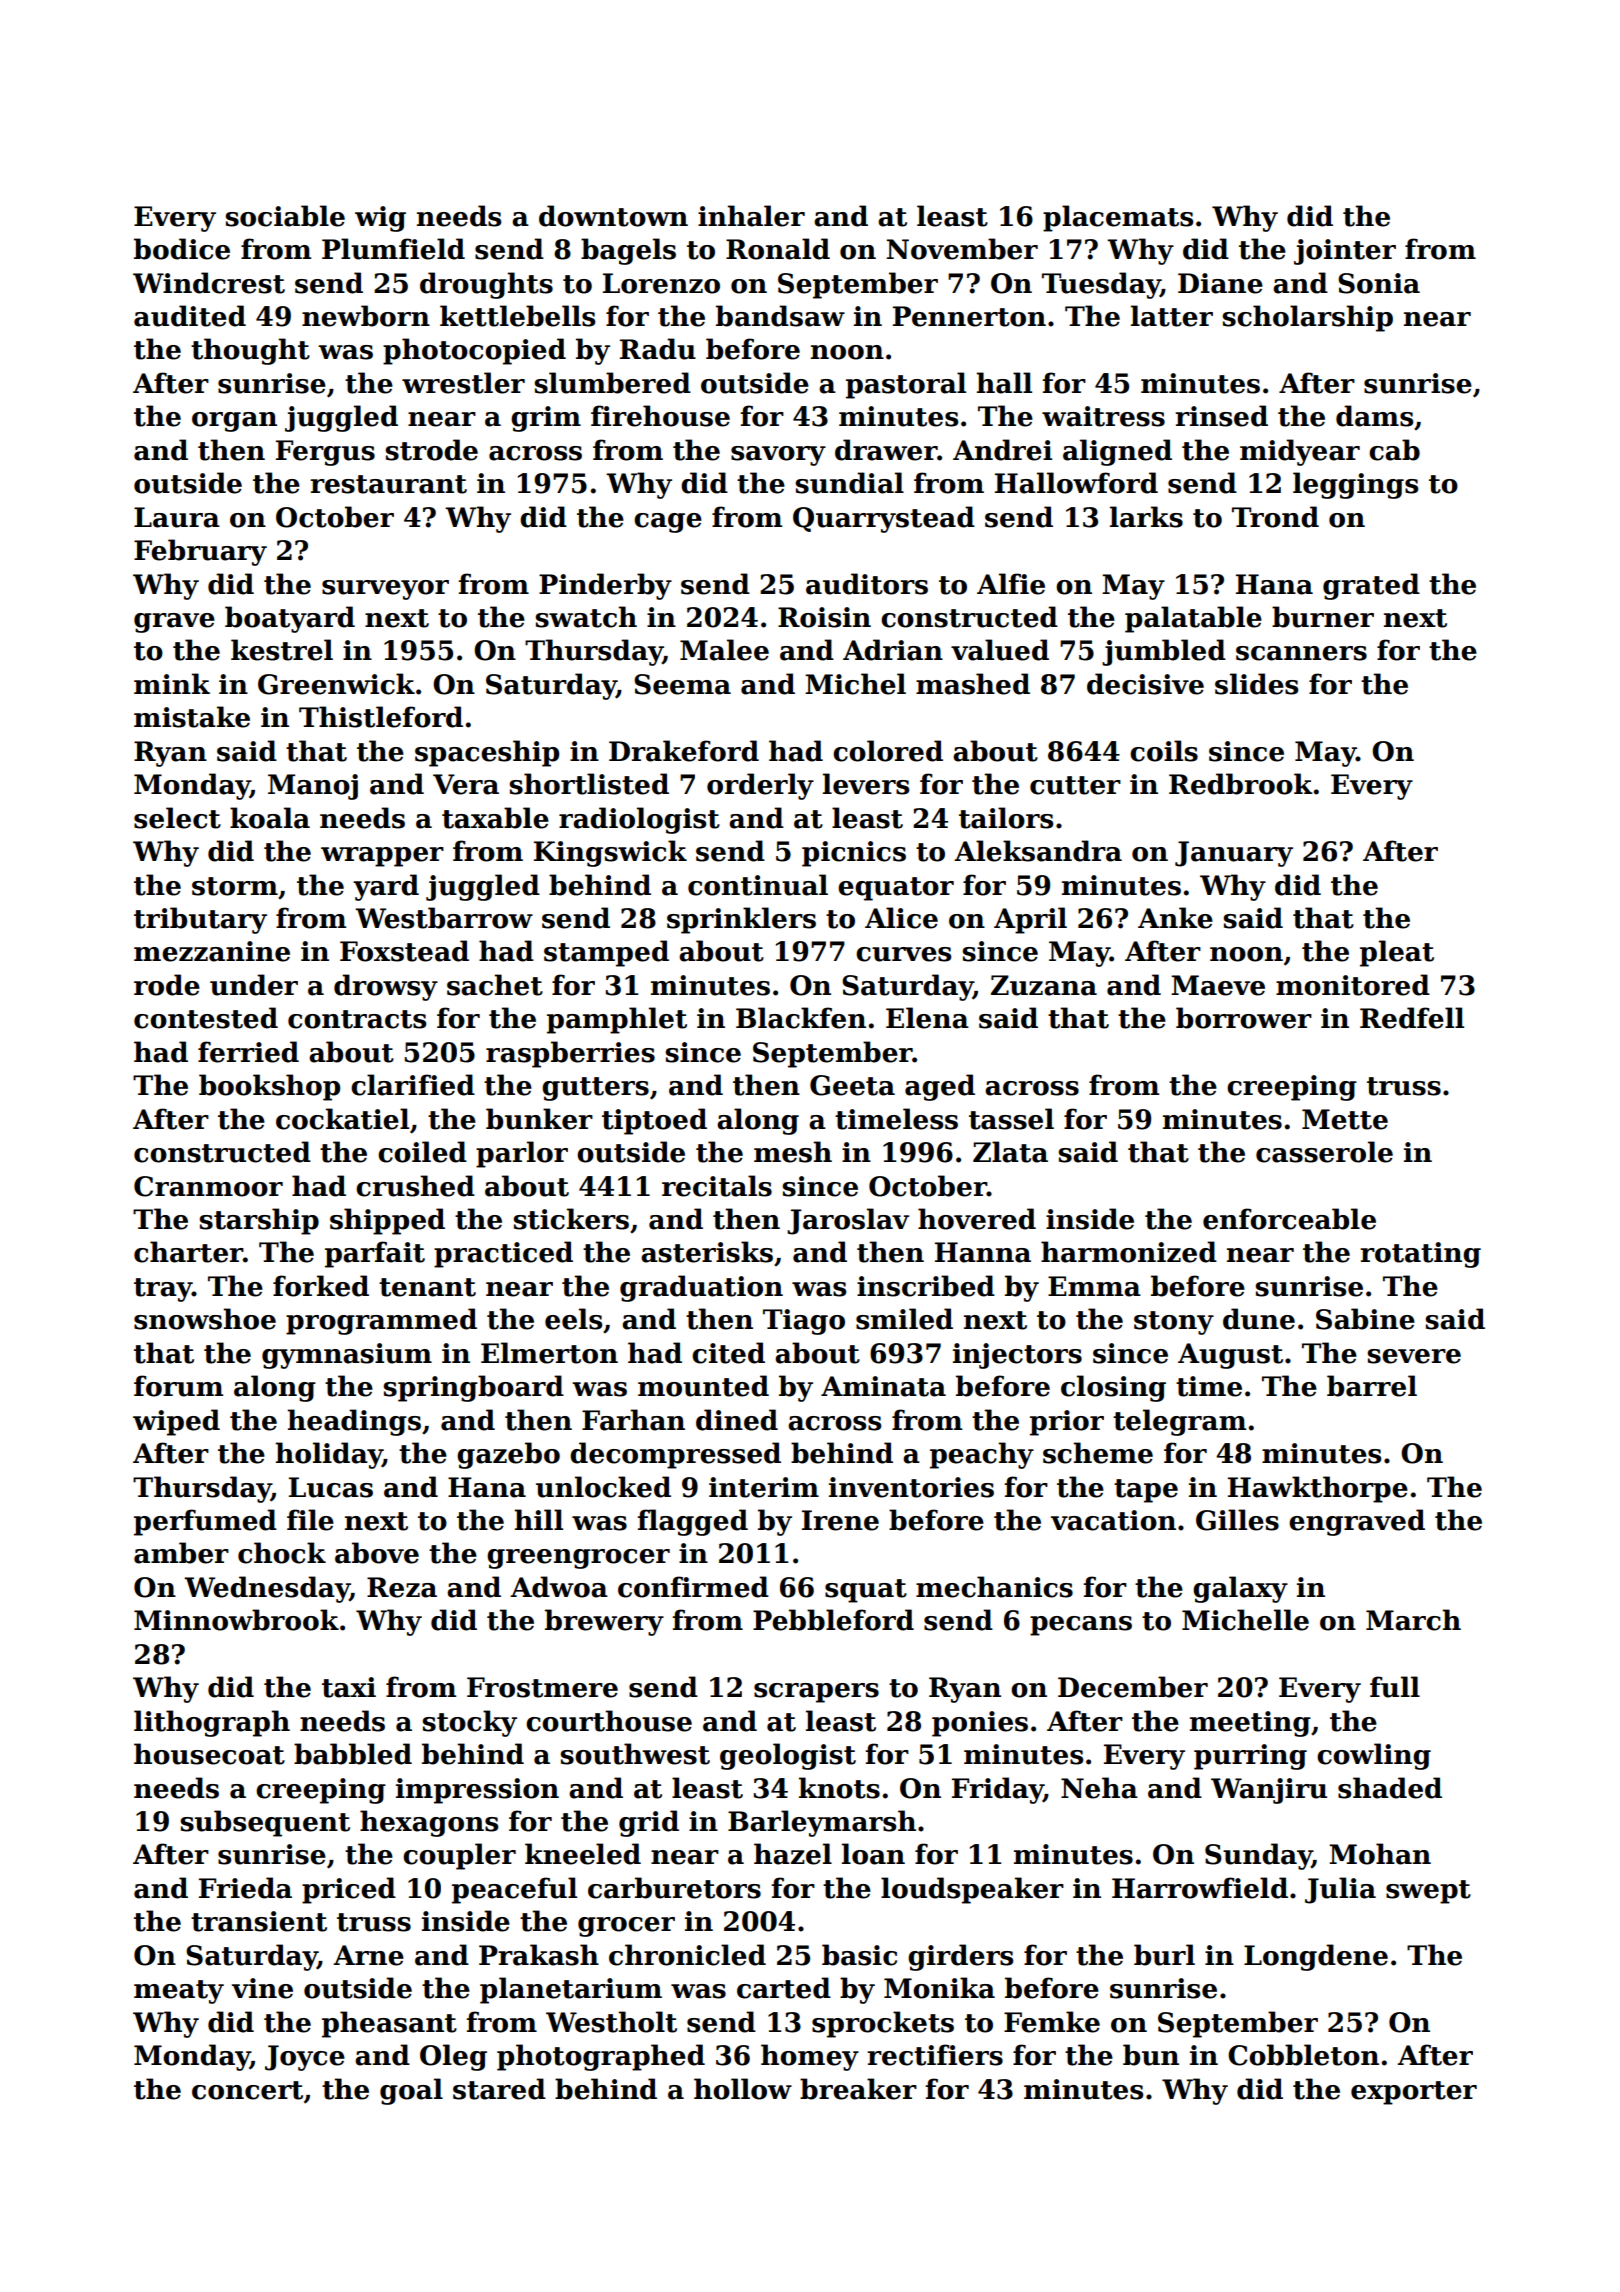 This image has width=1620, height=2292. I want to click on downtown, so click(613, 216).
